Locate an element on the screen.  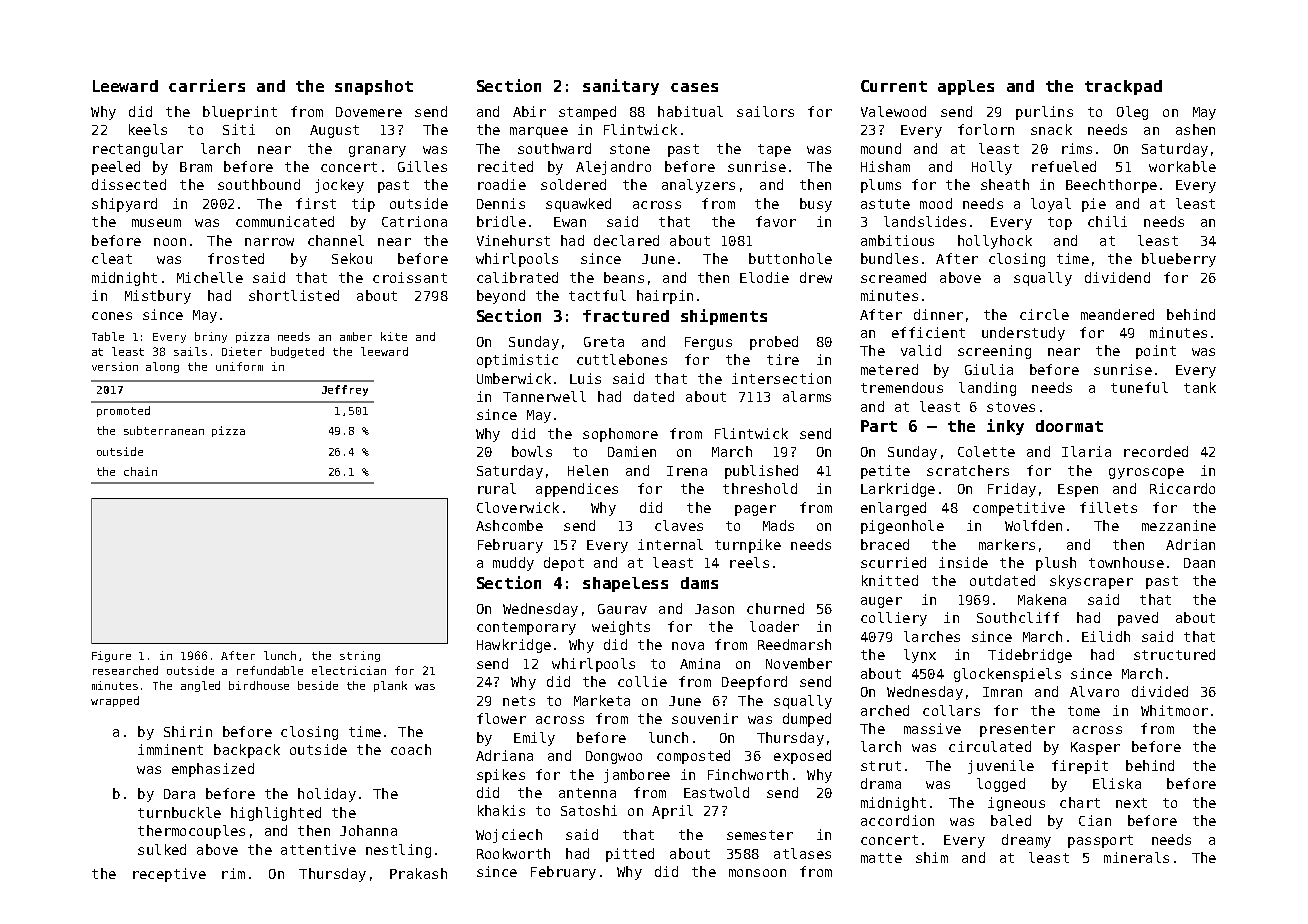
Ashcombe is located at coordinates (509, 525).
